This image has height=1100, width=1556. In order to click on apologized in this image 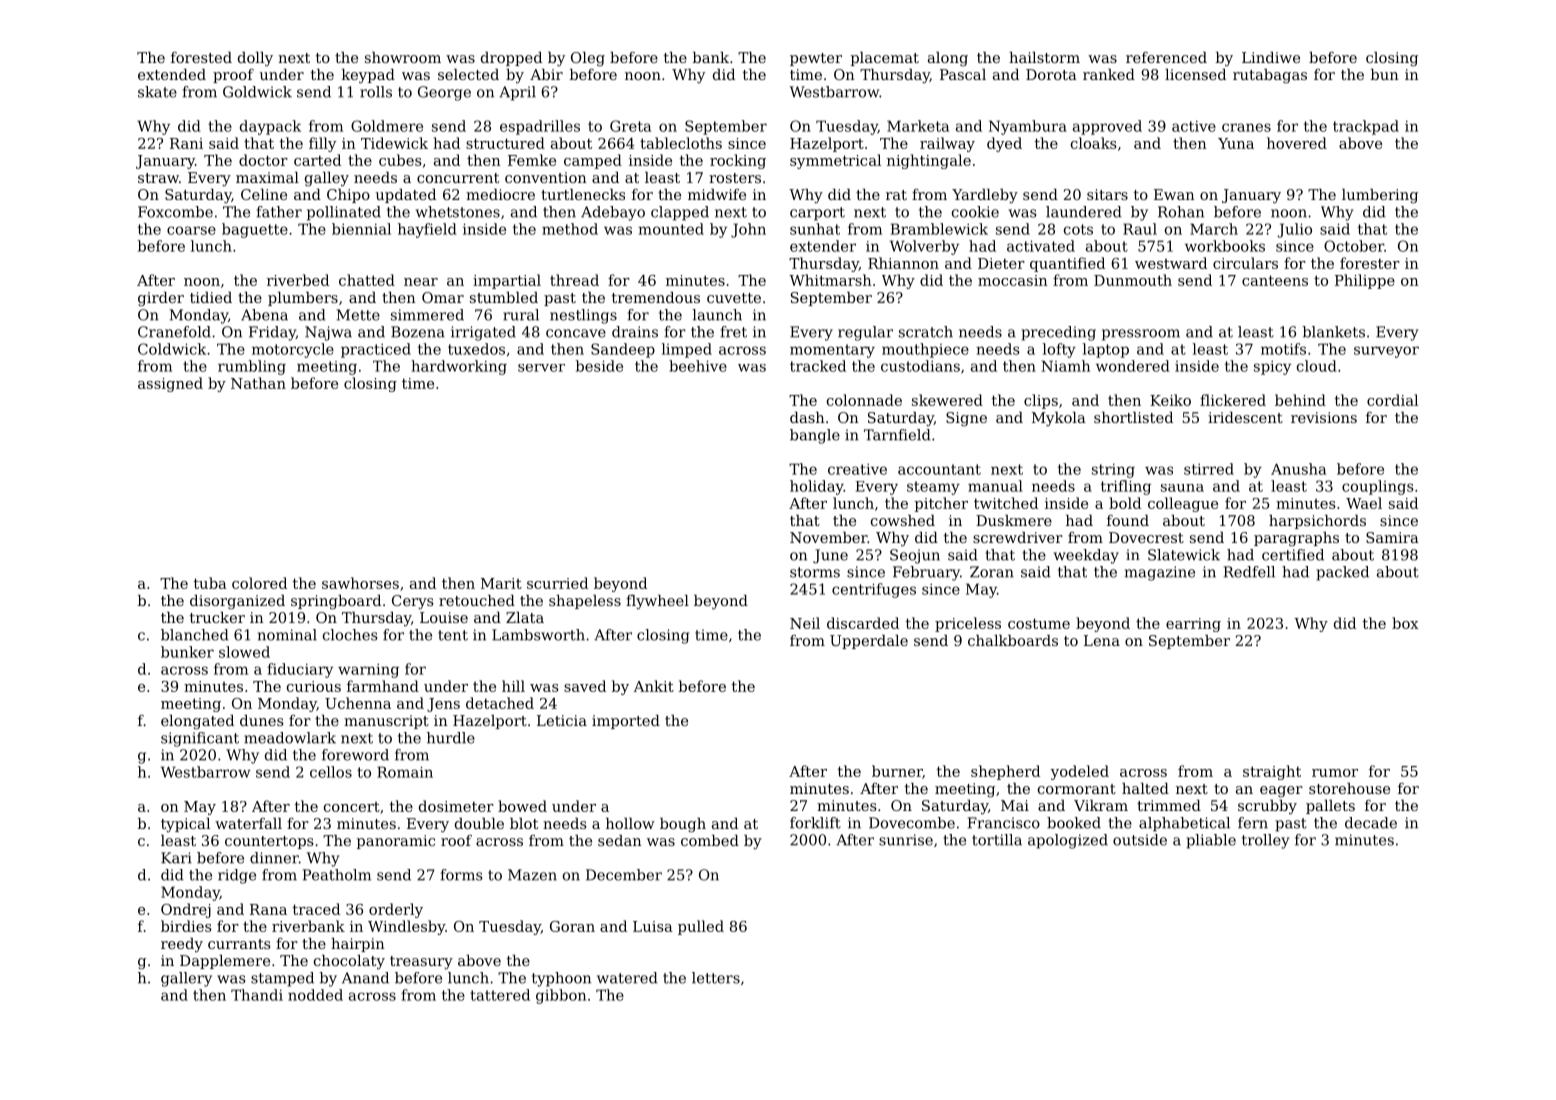, I will do `click(1068, 841)`.
